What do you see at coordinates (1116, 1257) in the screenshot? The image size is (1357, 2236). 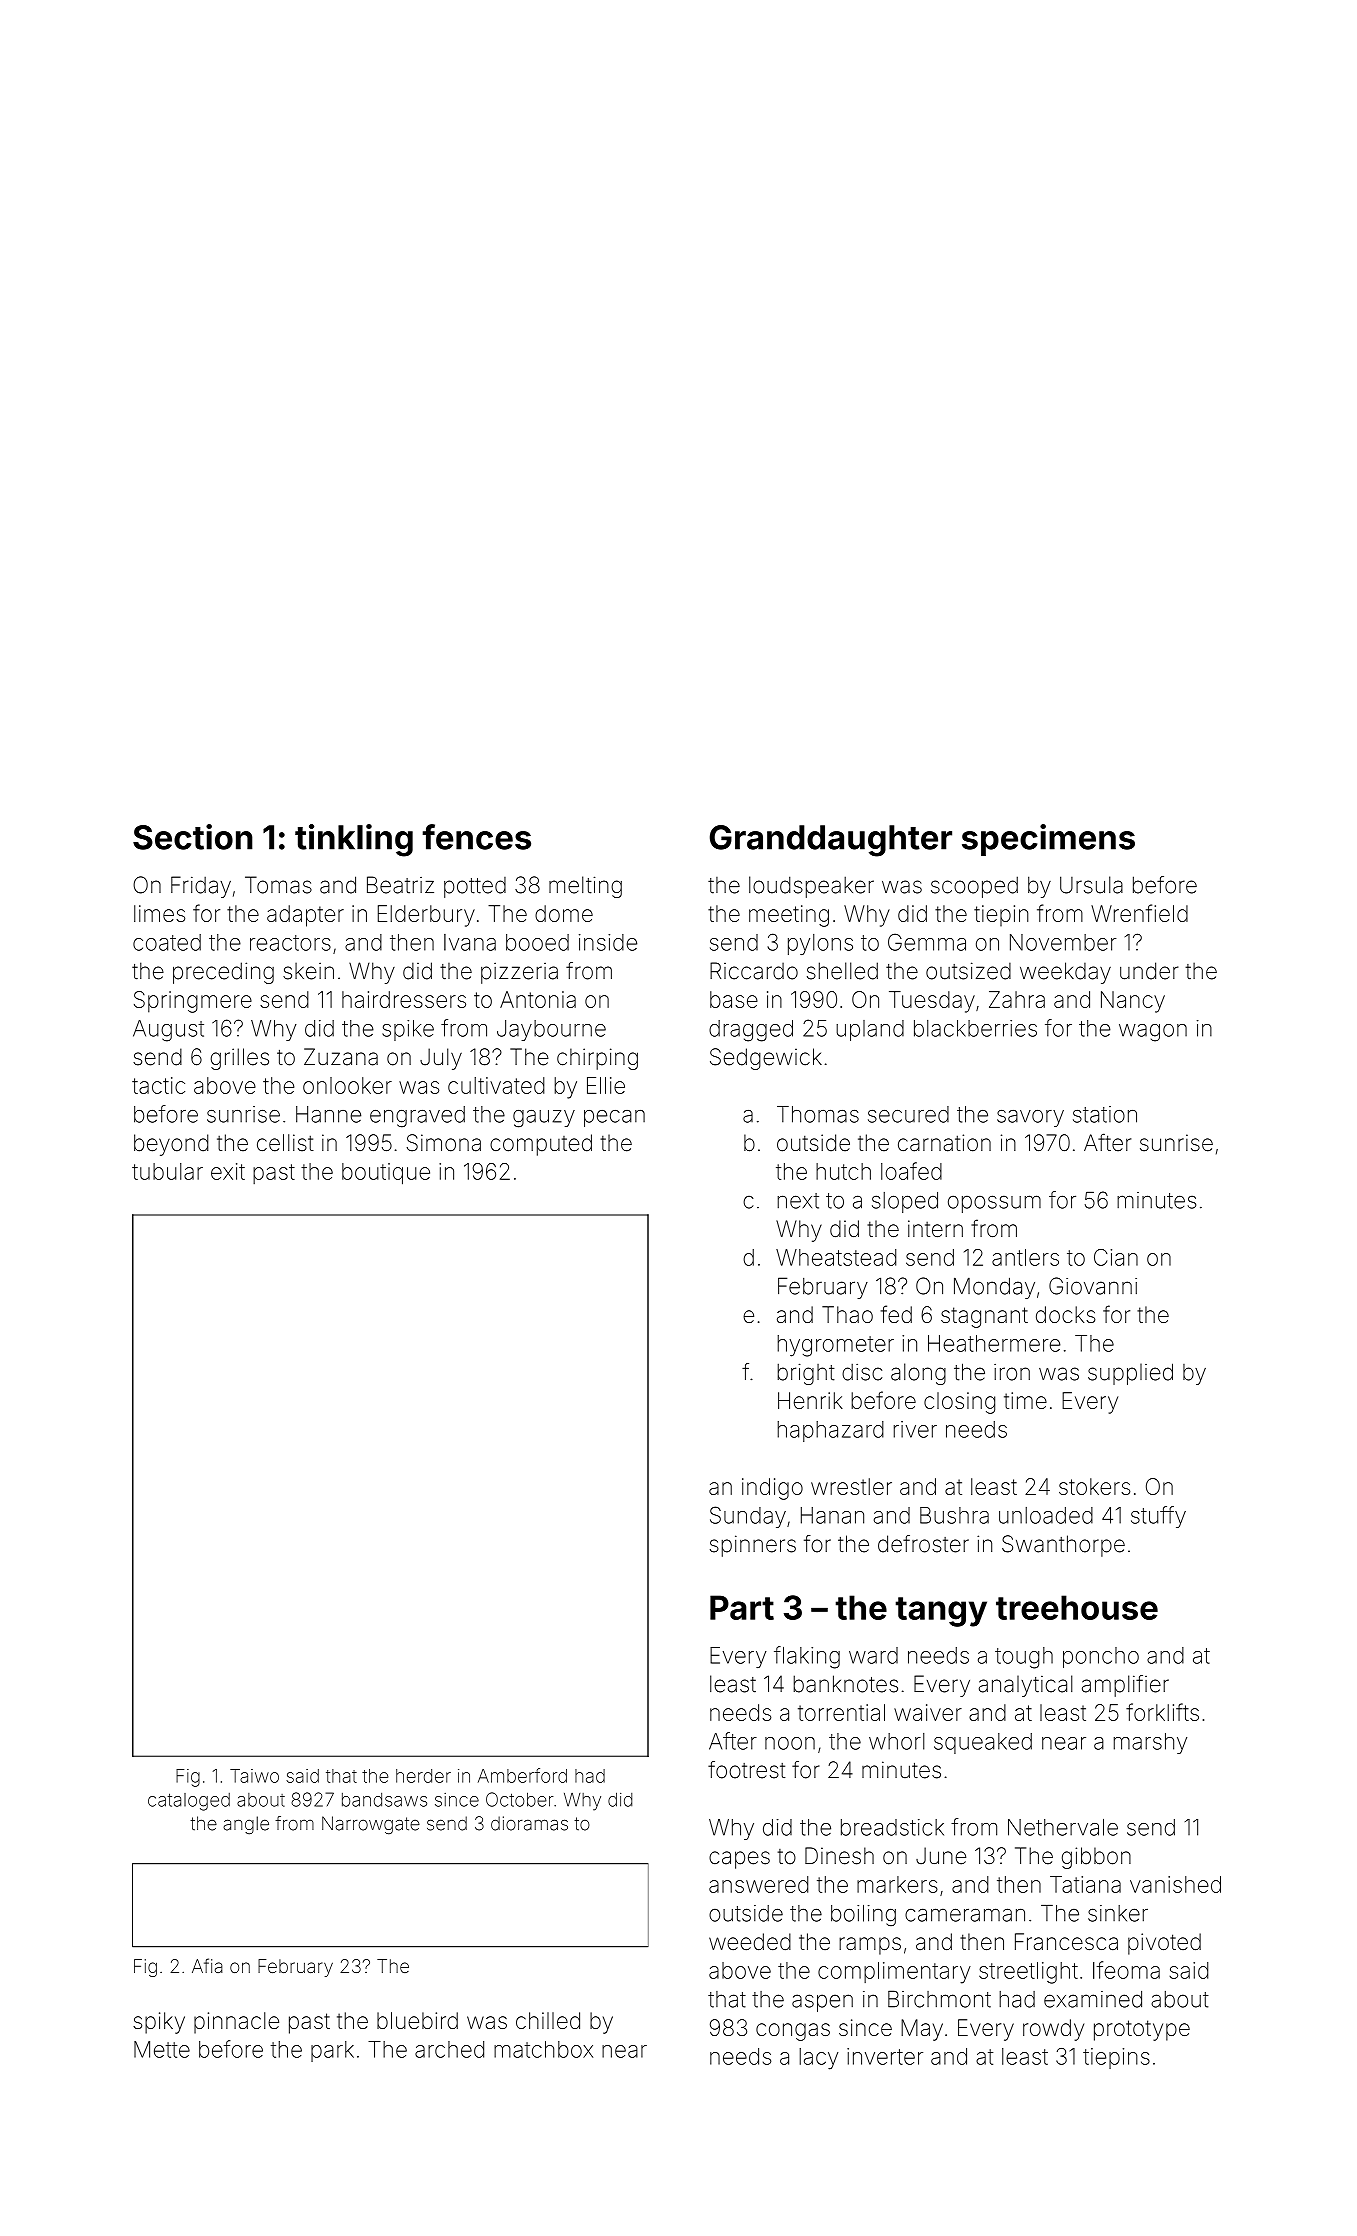 I see `Cian` at bounding box center [1116, 1257].
